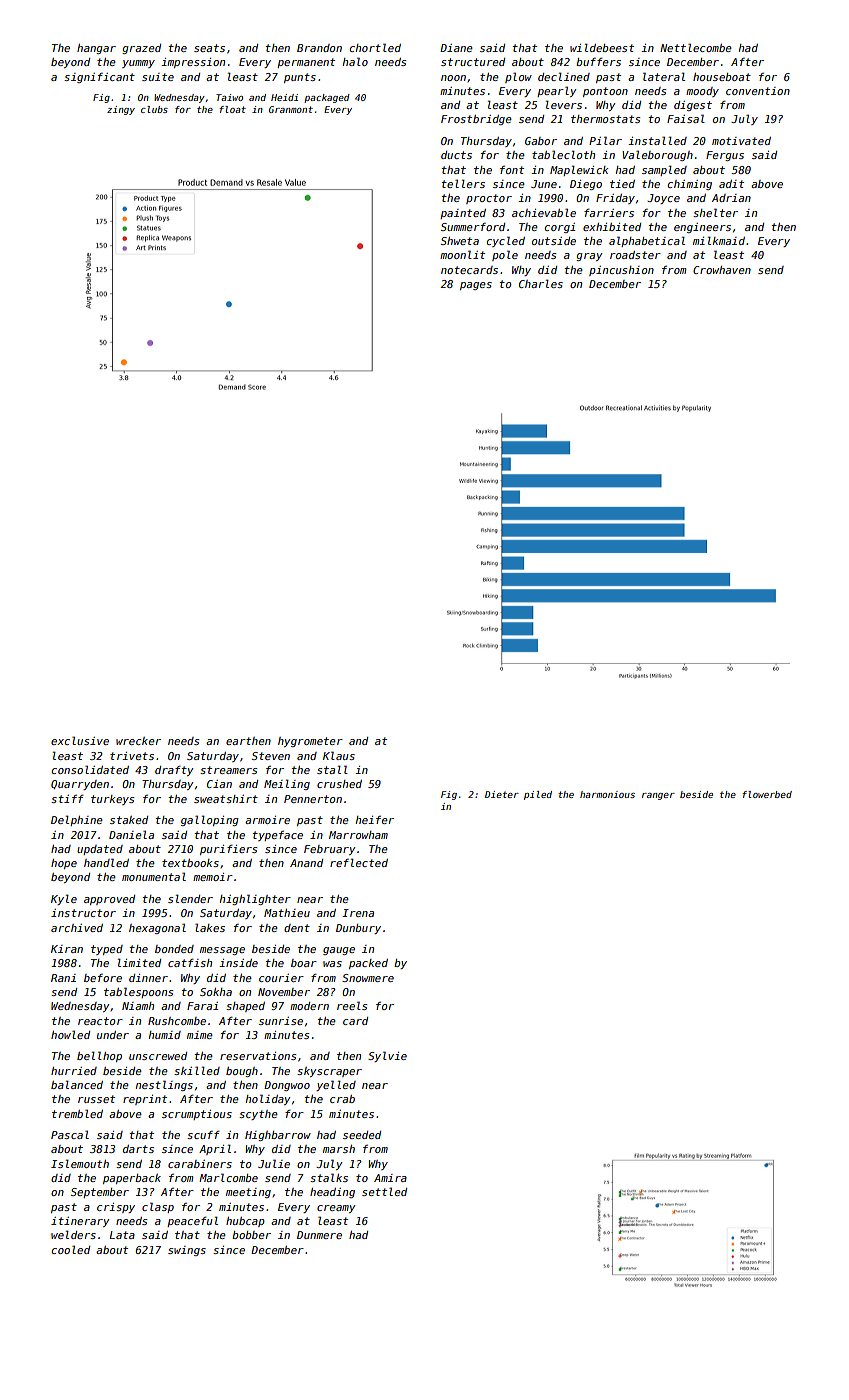  What do you see at coordinates (657, 155) in the image?
I see `Valeborough` at bounding box center [657, 155].
